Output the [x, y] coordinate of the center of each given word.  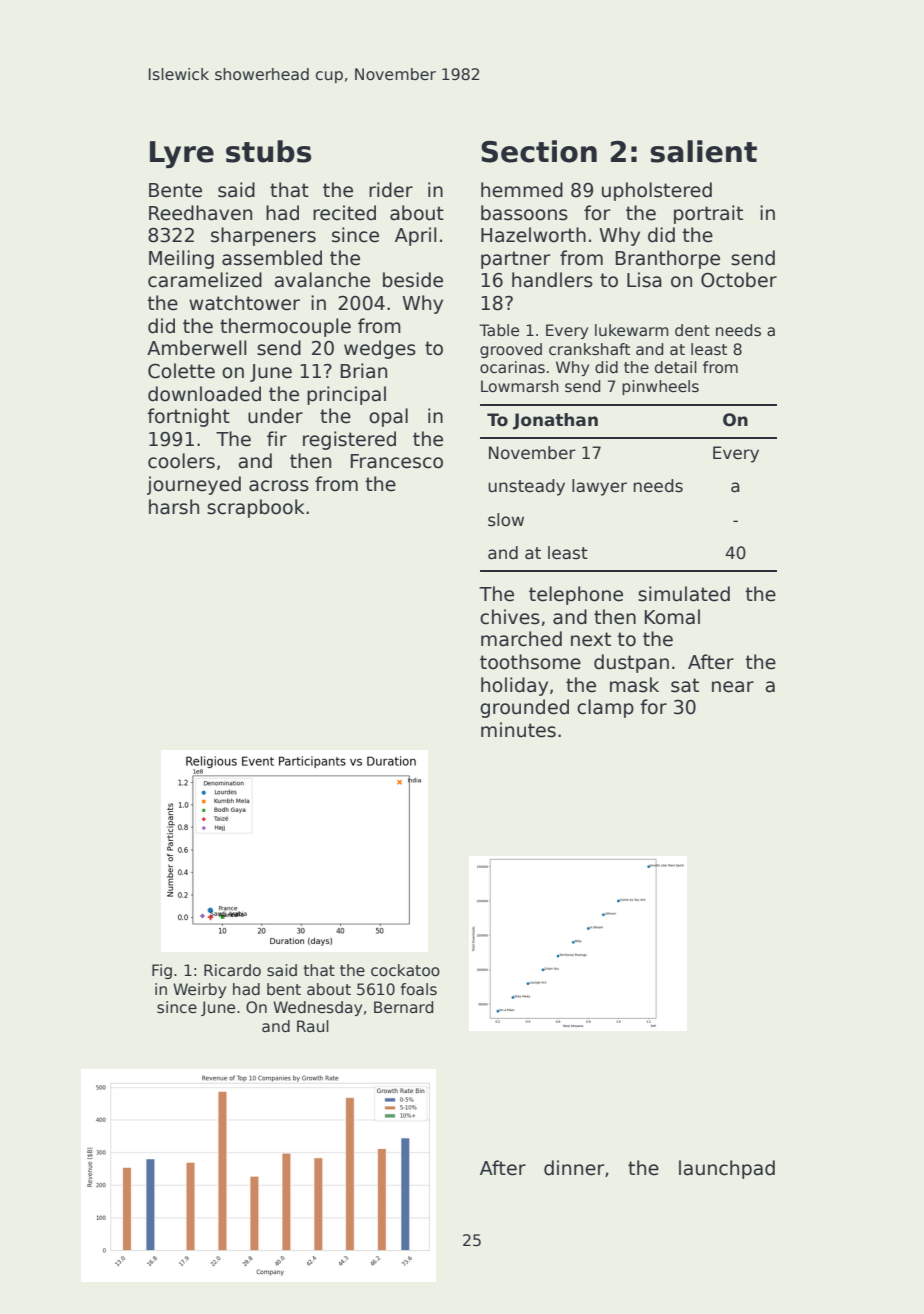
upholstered [657, 191]
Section [539, 151]
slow [506, 520]
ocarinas [512, 367]
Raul [313, 1026]
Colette [181, 371]
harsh [174, 507]
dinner [574, 1168]
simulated [684, 594]
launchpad [727, 1169]
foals [418, 989]
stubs [269, 151]
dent [692, 330]
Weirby [199, 990]
